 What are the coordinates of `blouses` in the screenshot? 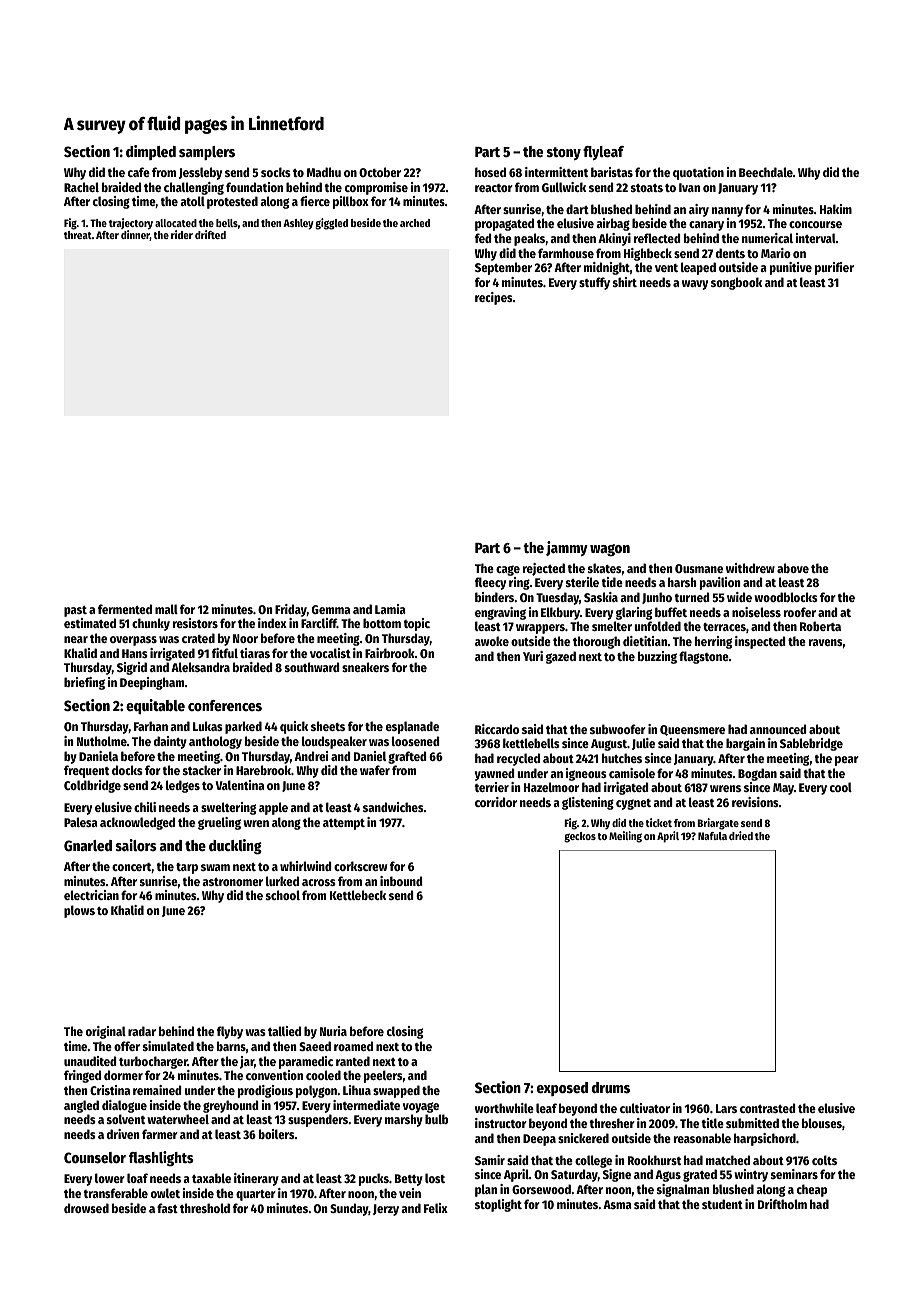 It's located at (822, 1123).
